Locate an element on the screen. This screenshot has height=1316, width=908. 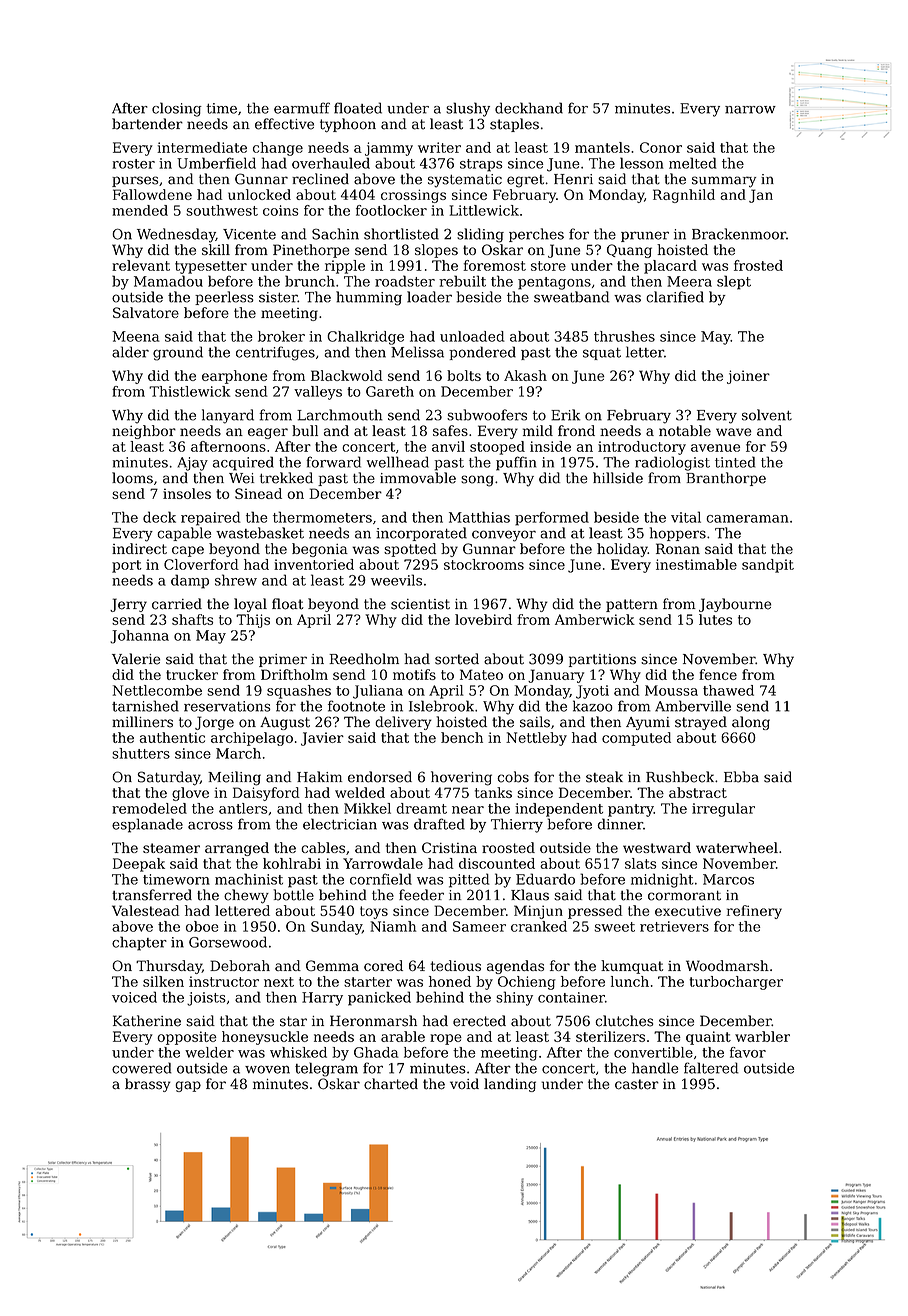
sandpit is located at coordinates (768, 566).
